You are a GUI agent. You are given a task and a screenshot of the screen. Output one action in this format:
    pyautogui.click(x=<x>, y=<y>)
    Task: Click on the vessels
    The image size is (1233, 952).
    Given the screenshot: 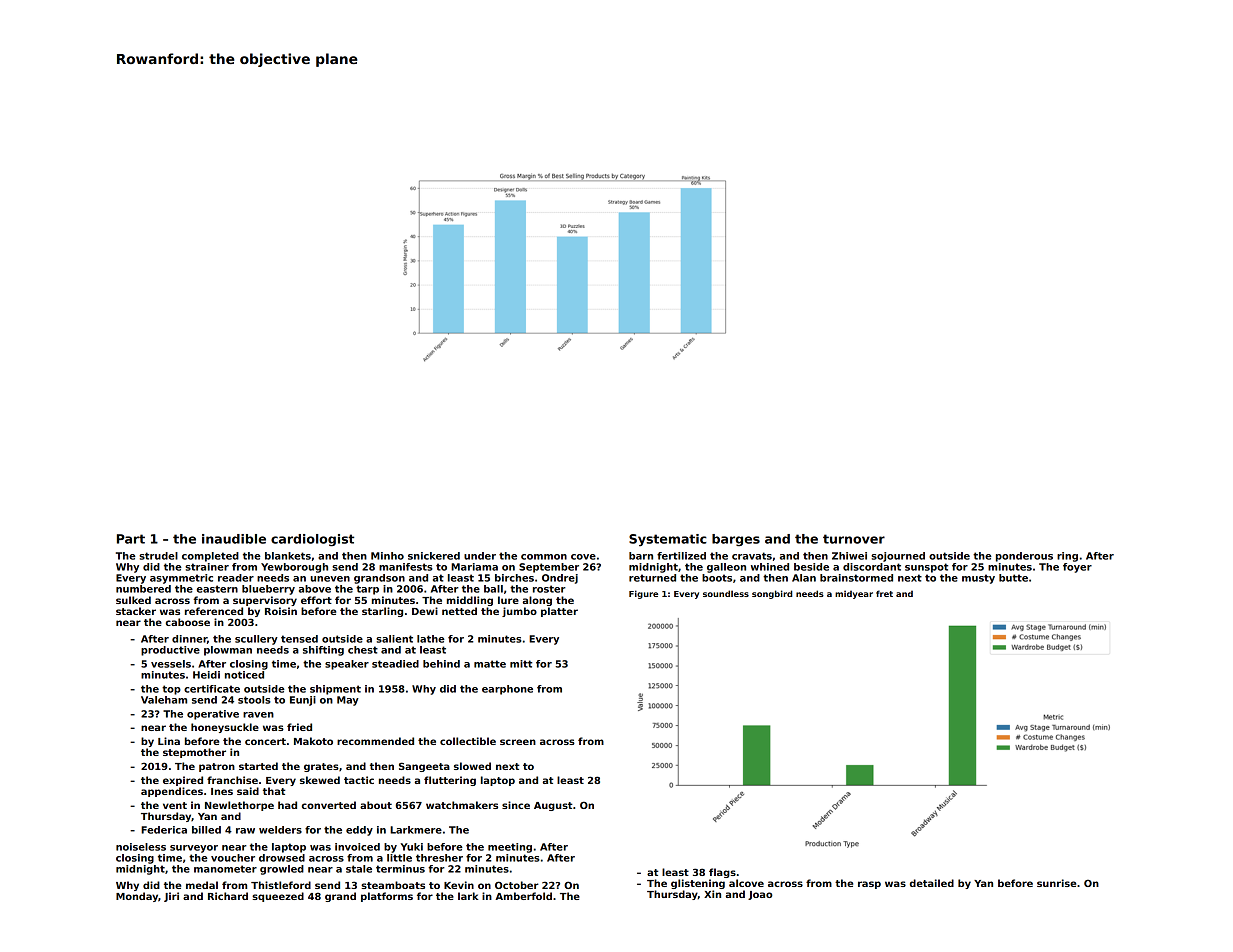 What is the action you would take?
    pyautogui.click(x=171, y=664)
